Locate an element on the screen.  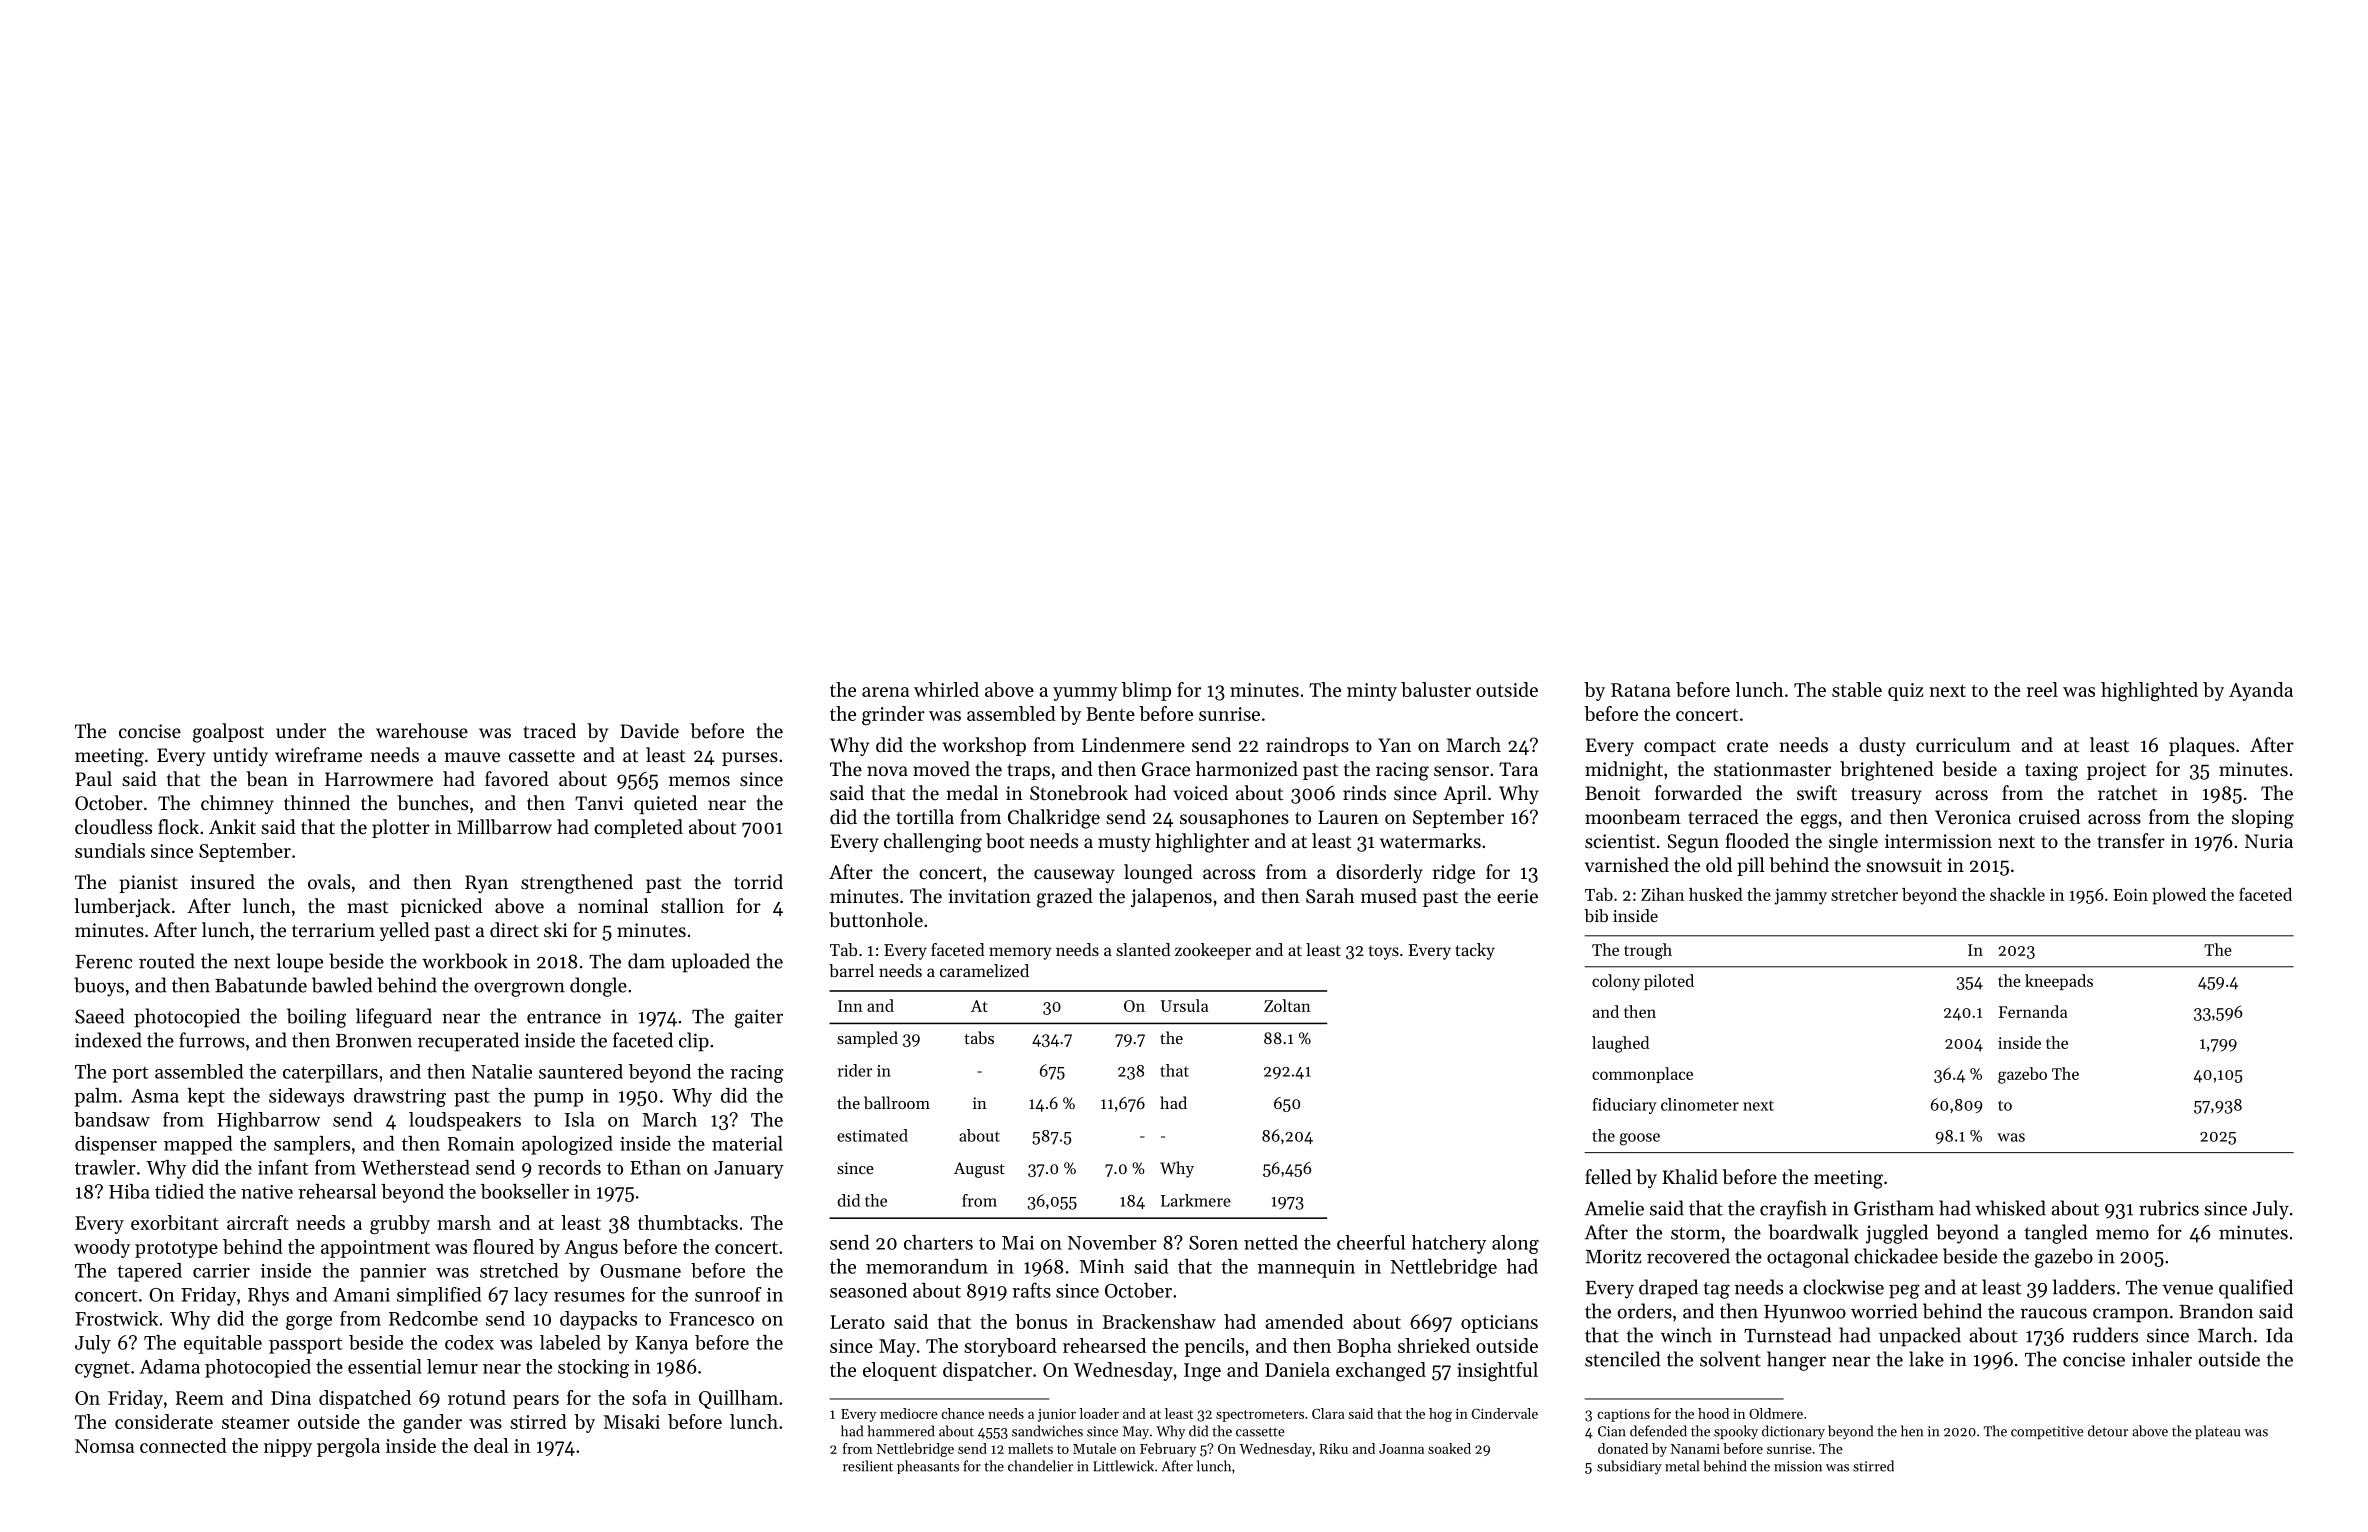
minty is located at coordinates (1372, 692).
